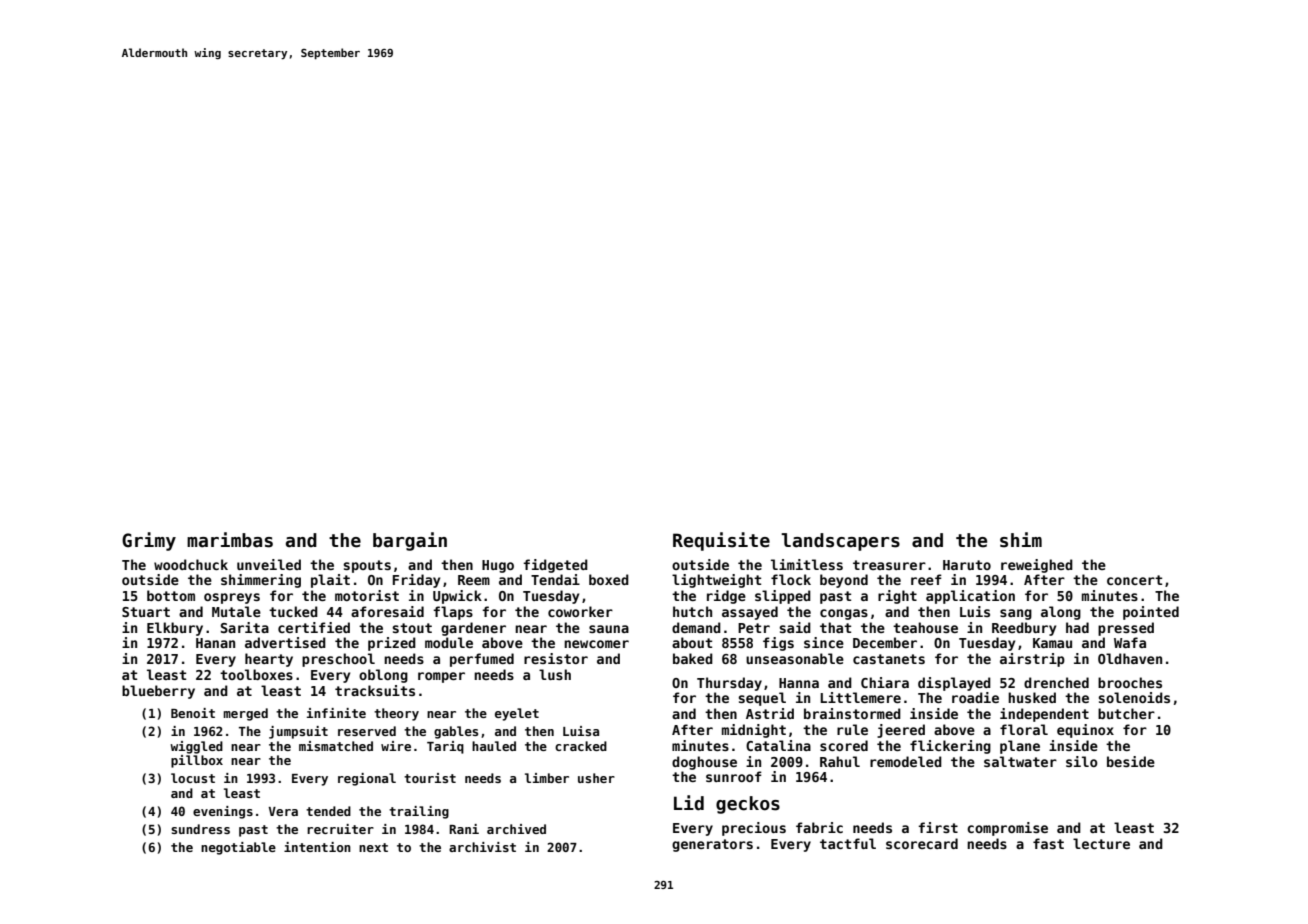 The width and height of the image is (1308, 924). What do you see at coordinates (191, 564) in the image?
I see `woodchuck` at bounding box center [191, 564].
